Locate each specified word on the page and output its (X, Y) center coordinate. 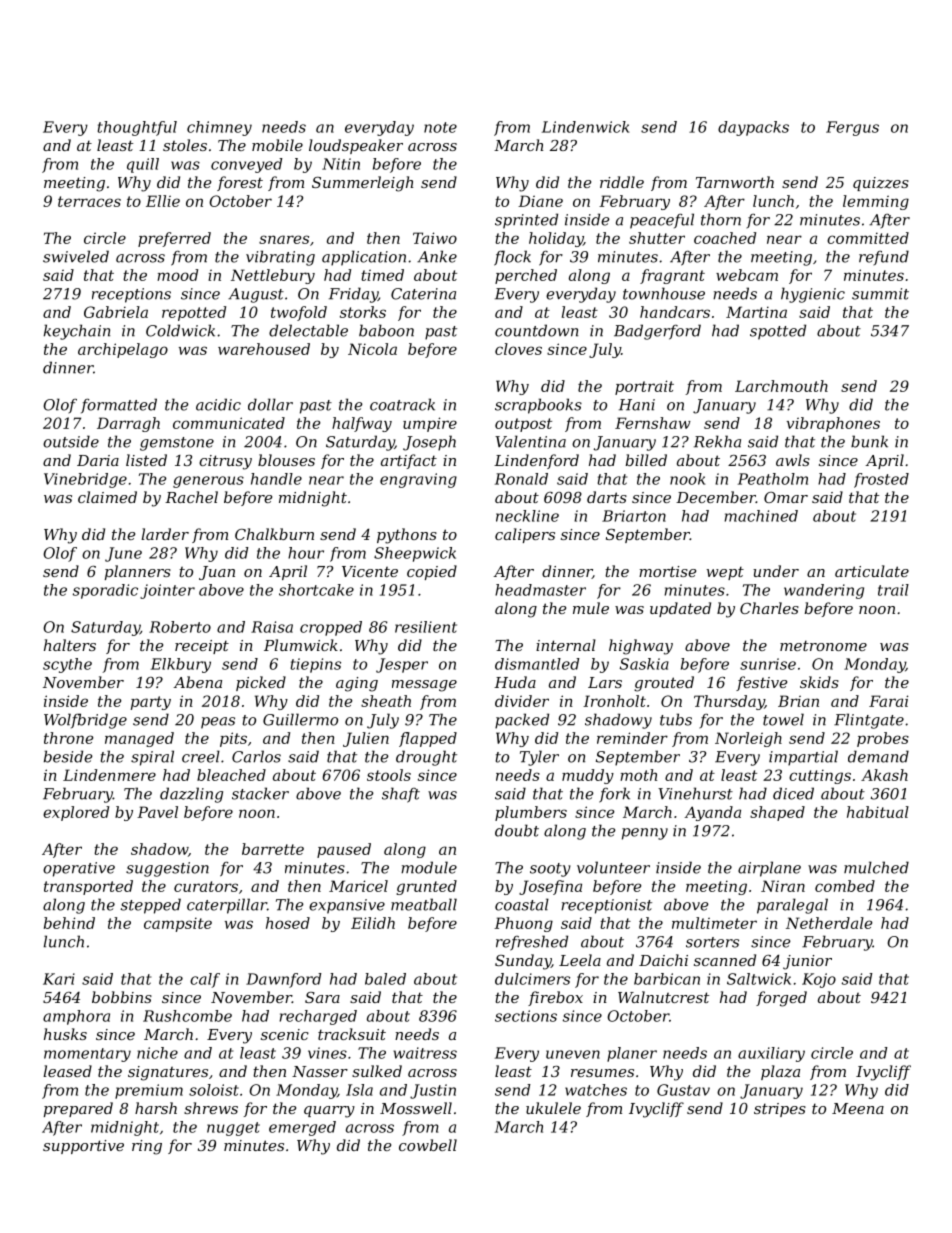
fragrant (672, 276)
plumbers (531, 813)
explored (76, 813)
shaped (777, 813)
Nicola (372, 349)
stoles (185, 145)
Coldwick (180, 330)
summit (880, 294)
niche (157, 1053)
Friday (353, 295)
